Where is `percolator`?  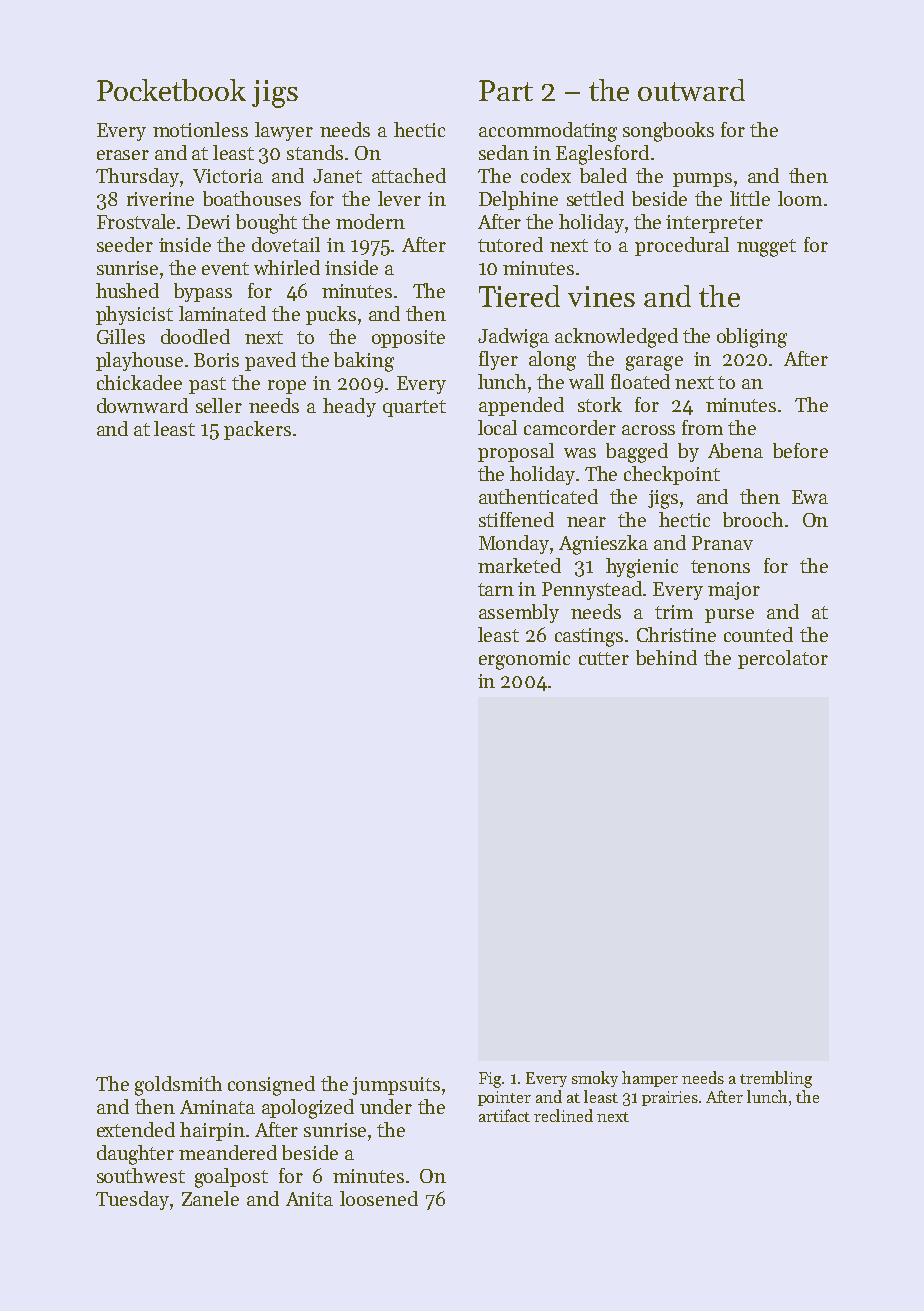
percolator is located at coordinates (783, 659).
